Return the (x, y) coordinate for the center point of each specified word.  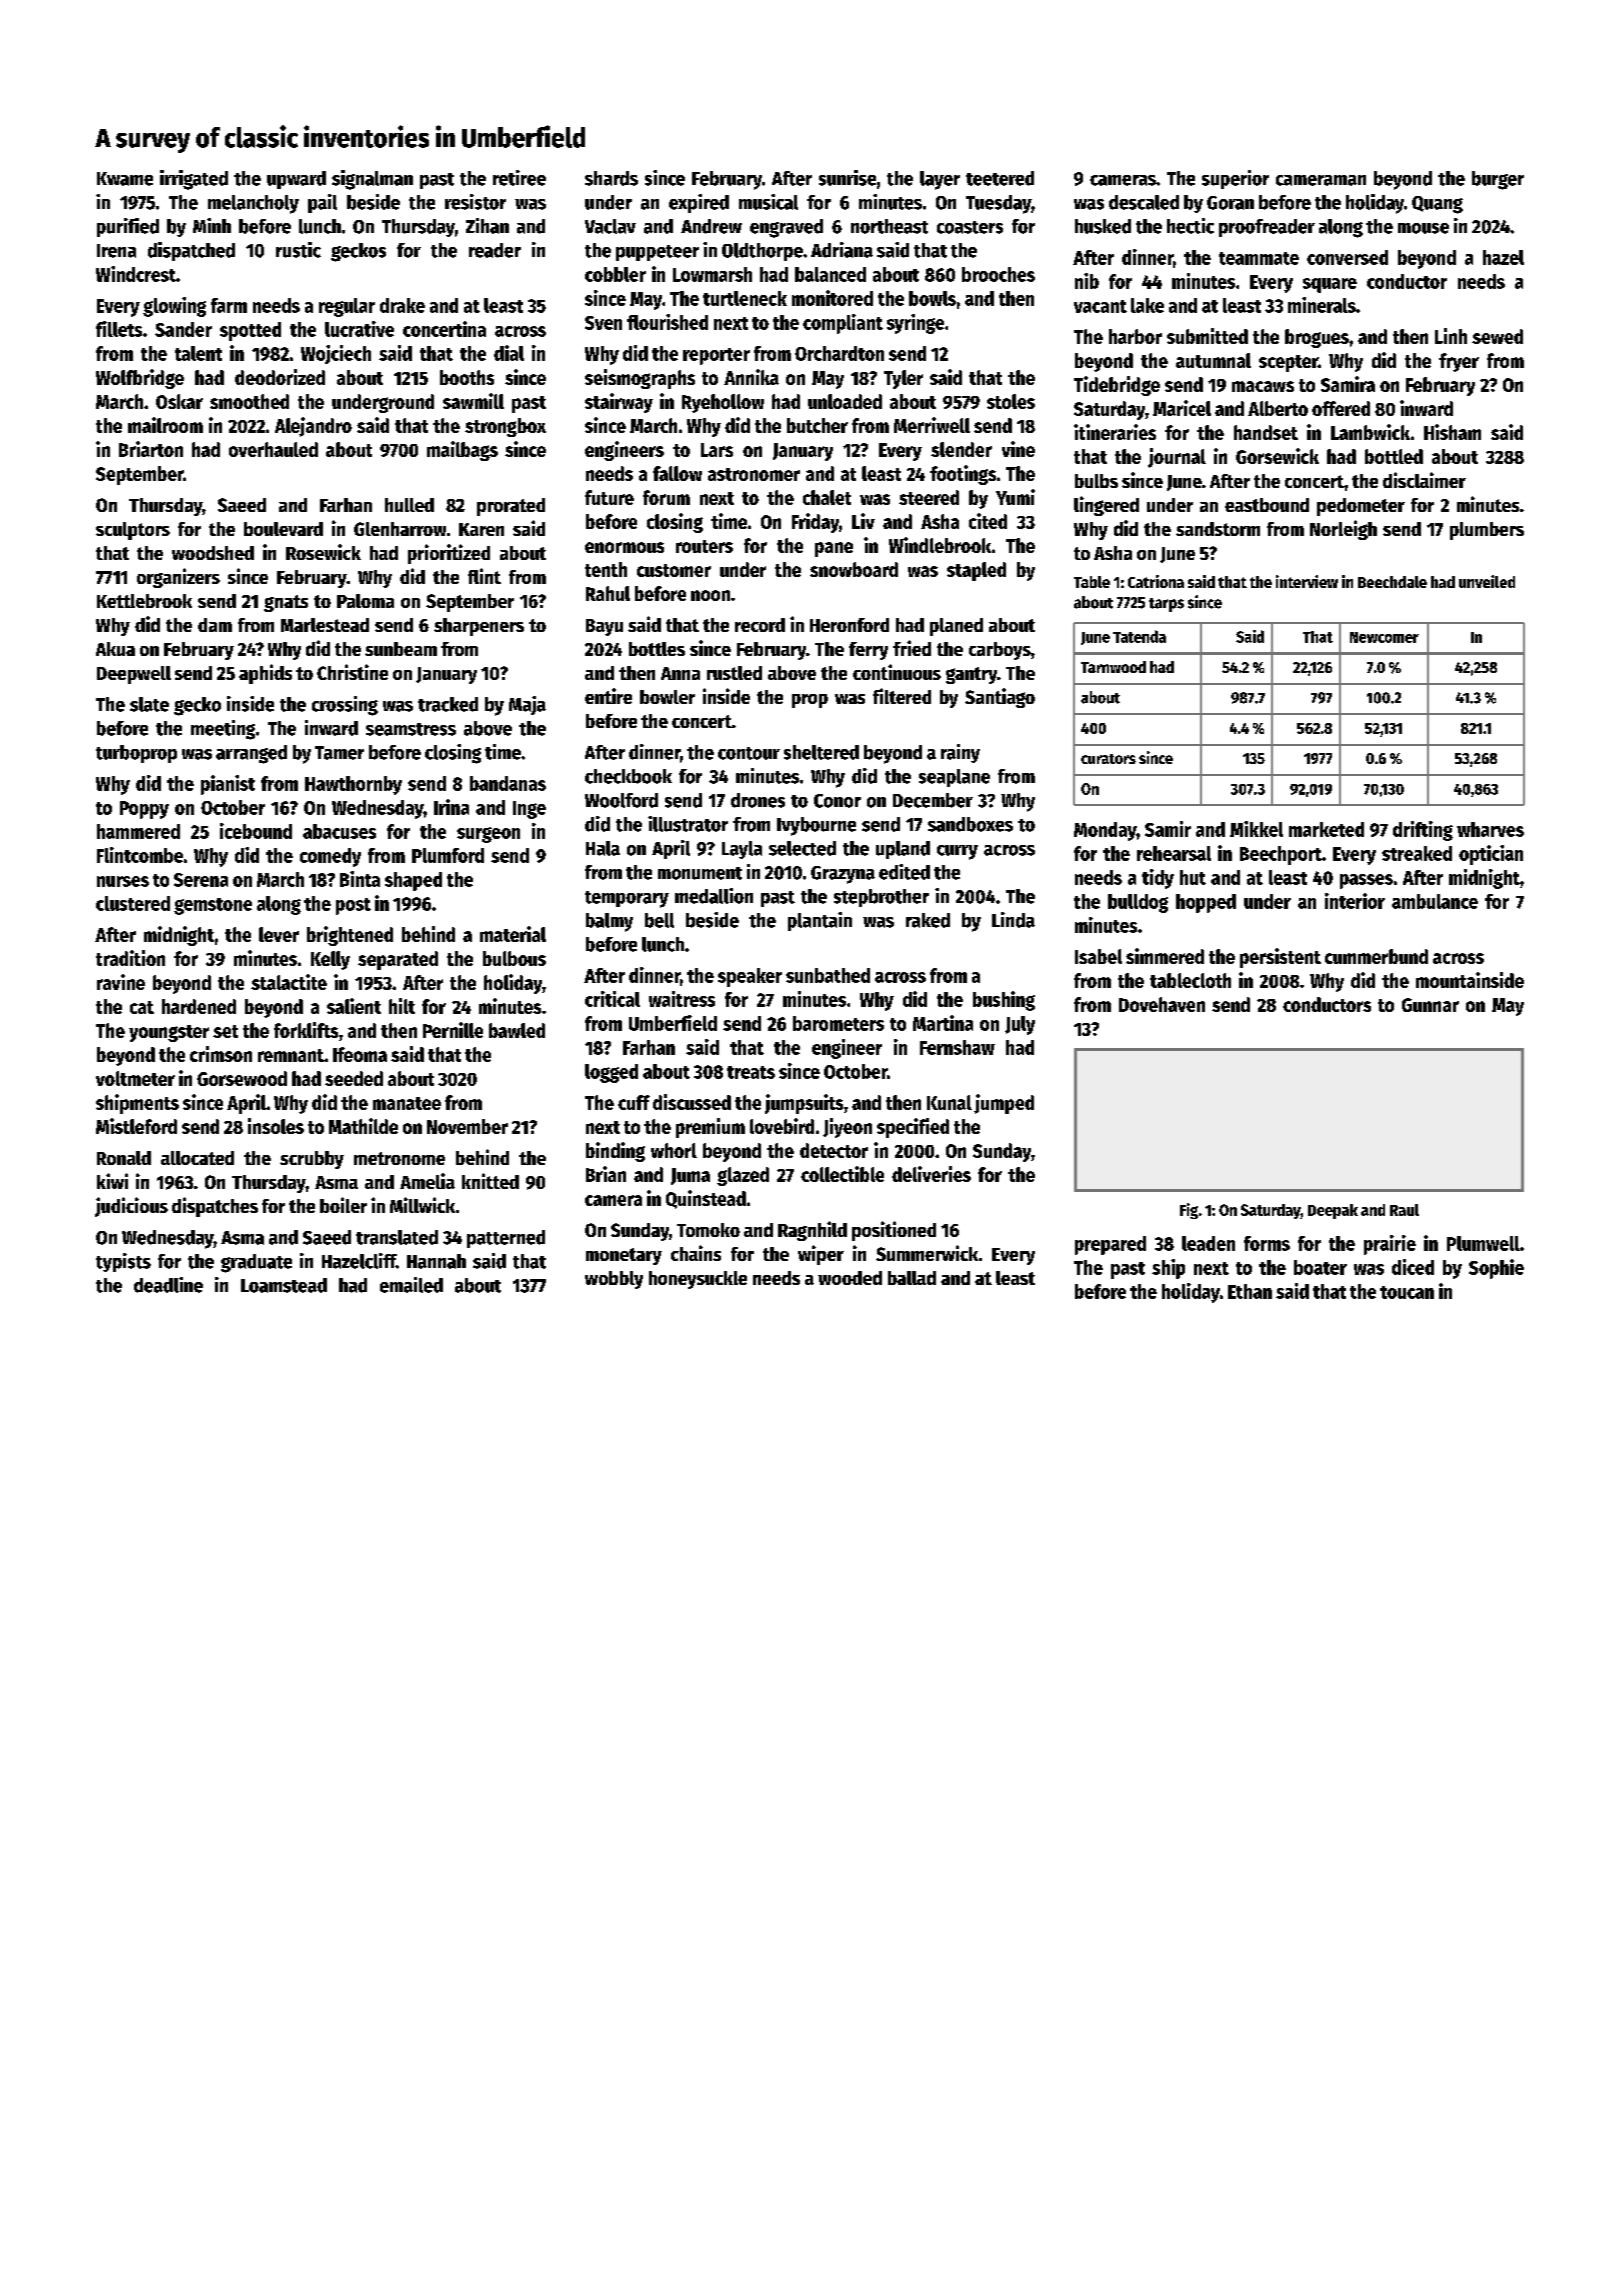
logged (611, 1073)
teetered (1000, 178)
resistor (475, 202)
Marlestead (325, 625)
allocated (197, 1158)
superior (1235, 179)
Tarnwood (1113, 667)
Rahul (608, 593)
